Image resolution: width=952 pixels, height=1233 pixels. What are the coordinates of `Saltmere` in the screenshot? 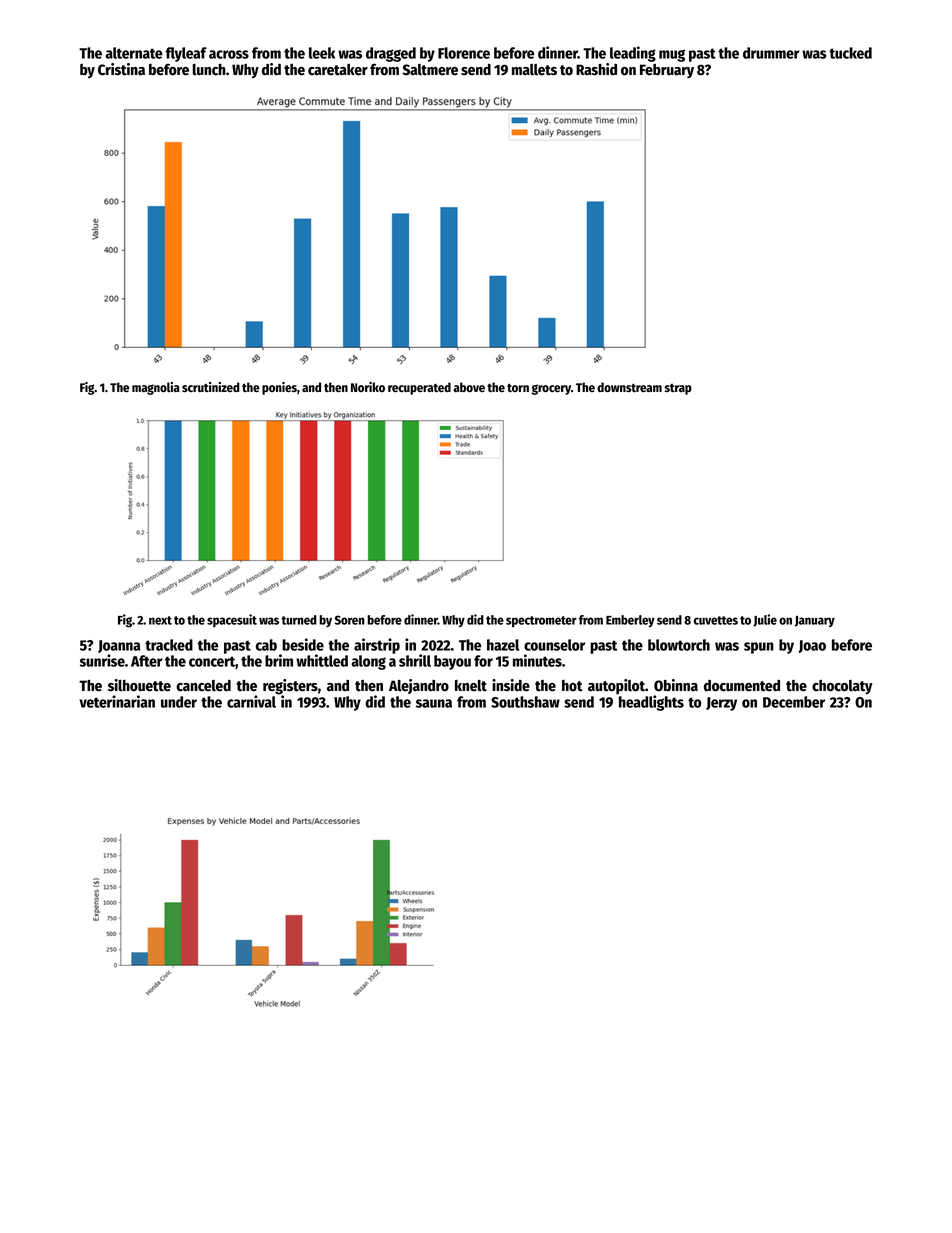 It's located at (430, 70).
